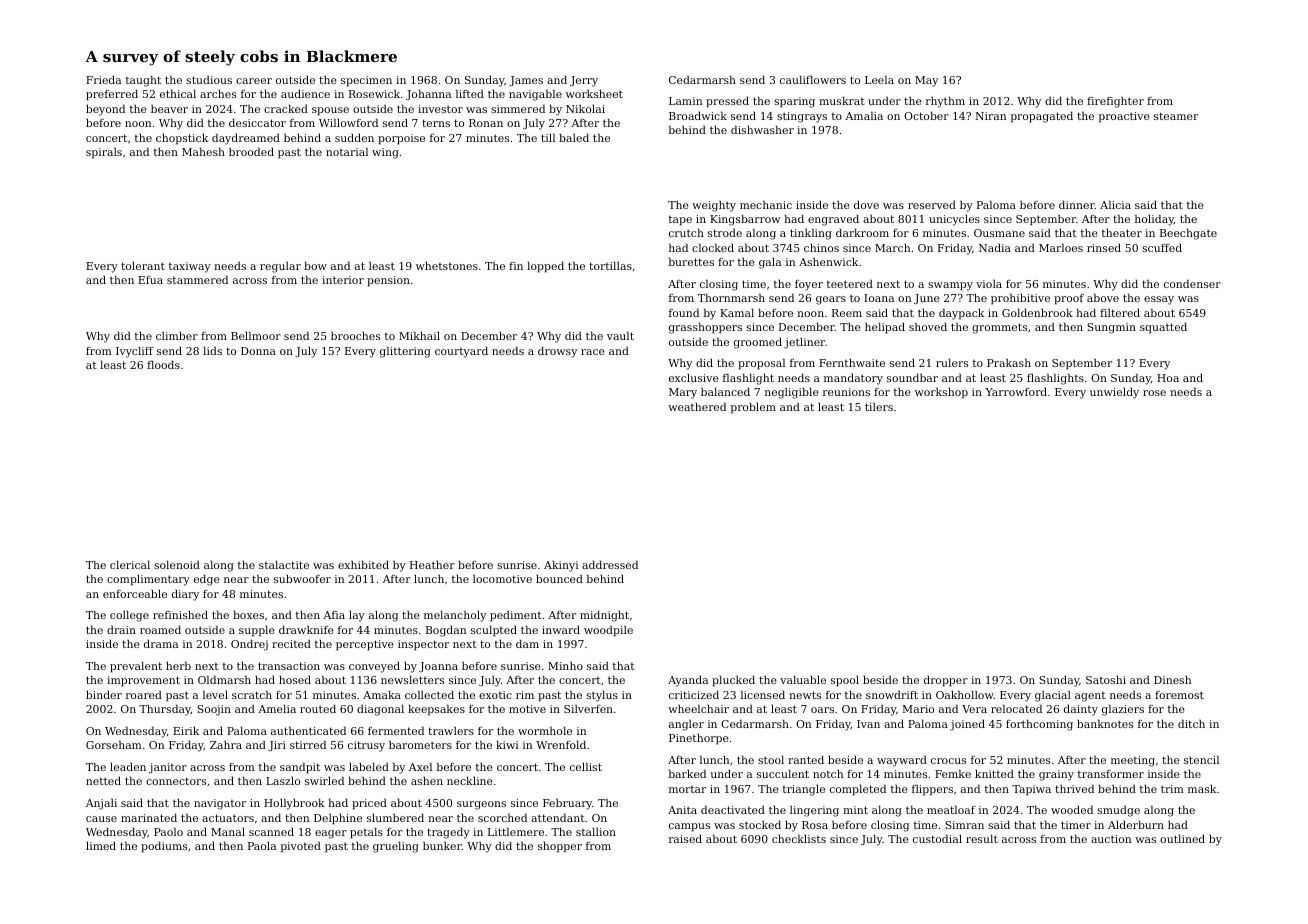 The height and width of the image is (924, 1308). I want to click on Jerry, so click(584, 81).
